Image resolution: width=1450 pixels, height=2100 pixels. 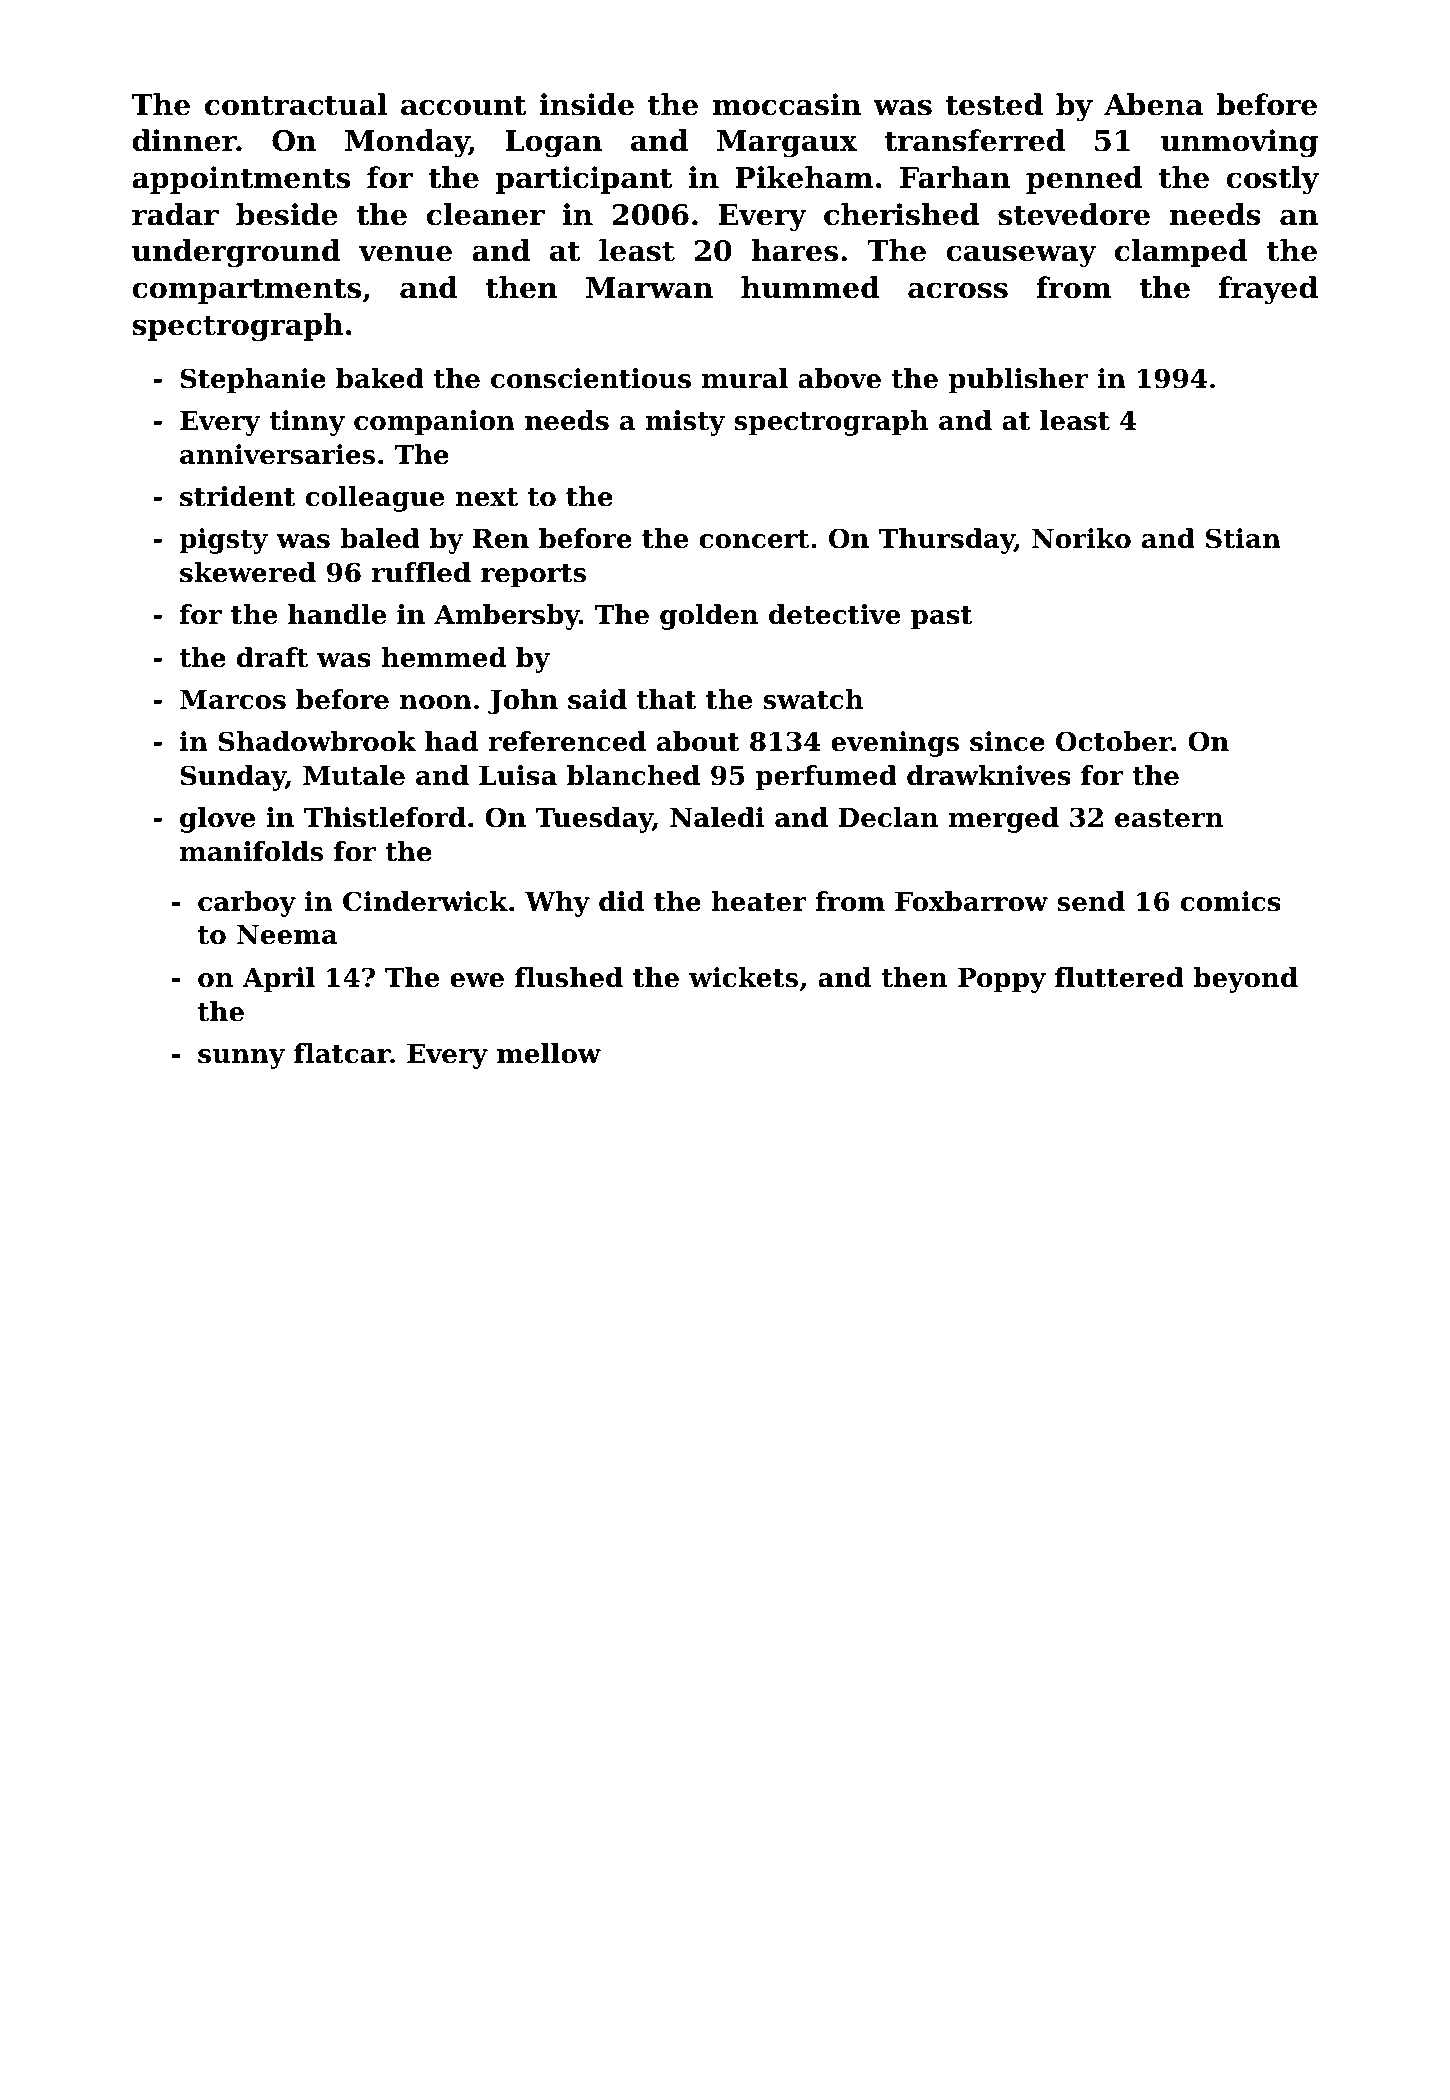 I want to click on Stian, so click(x=1243, y=538).
